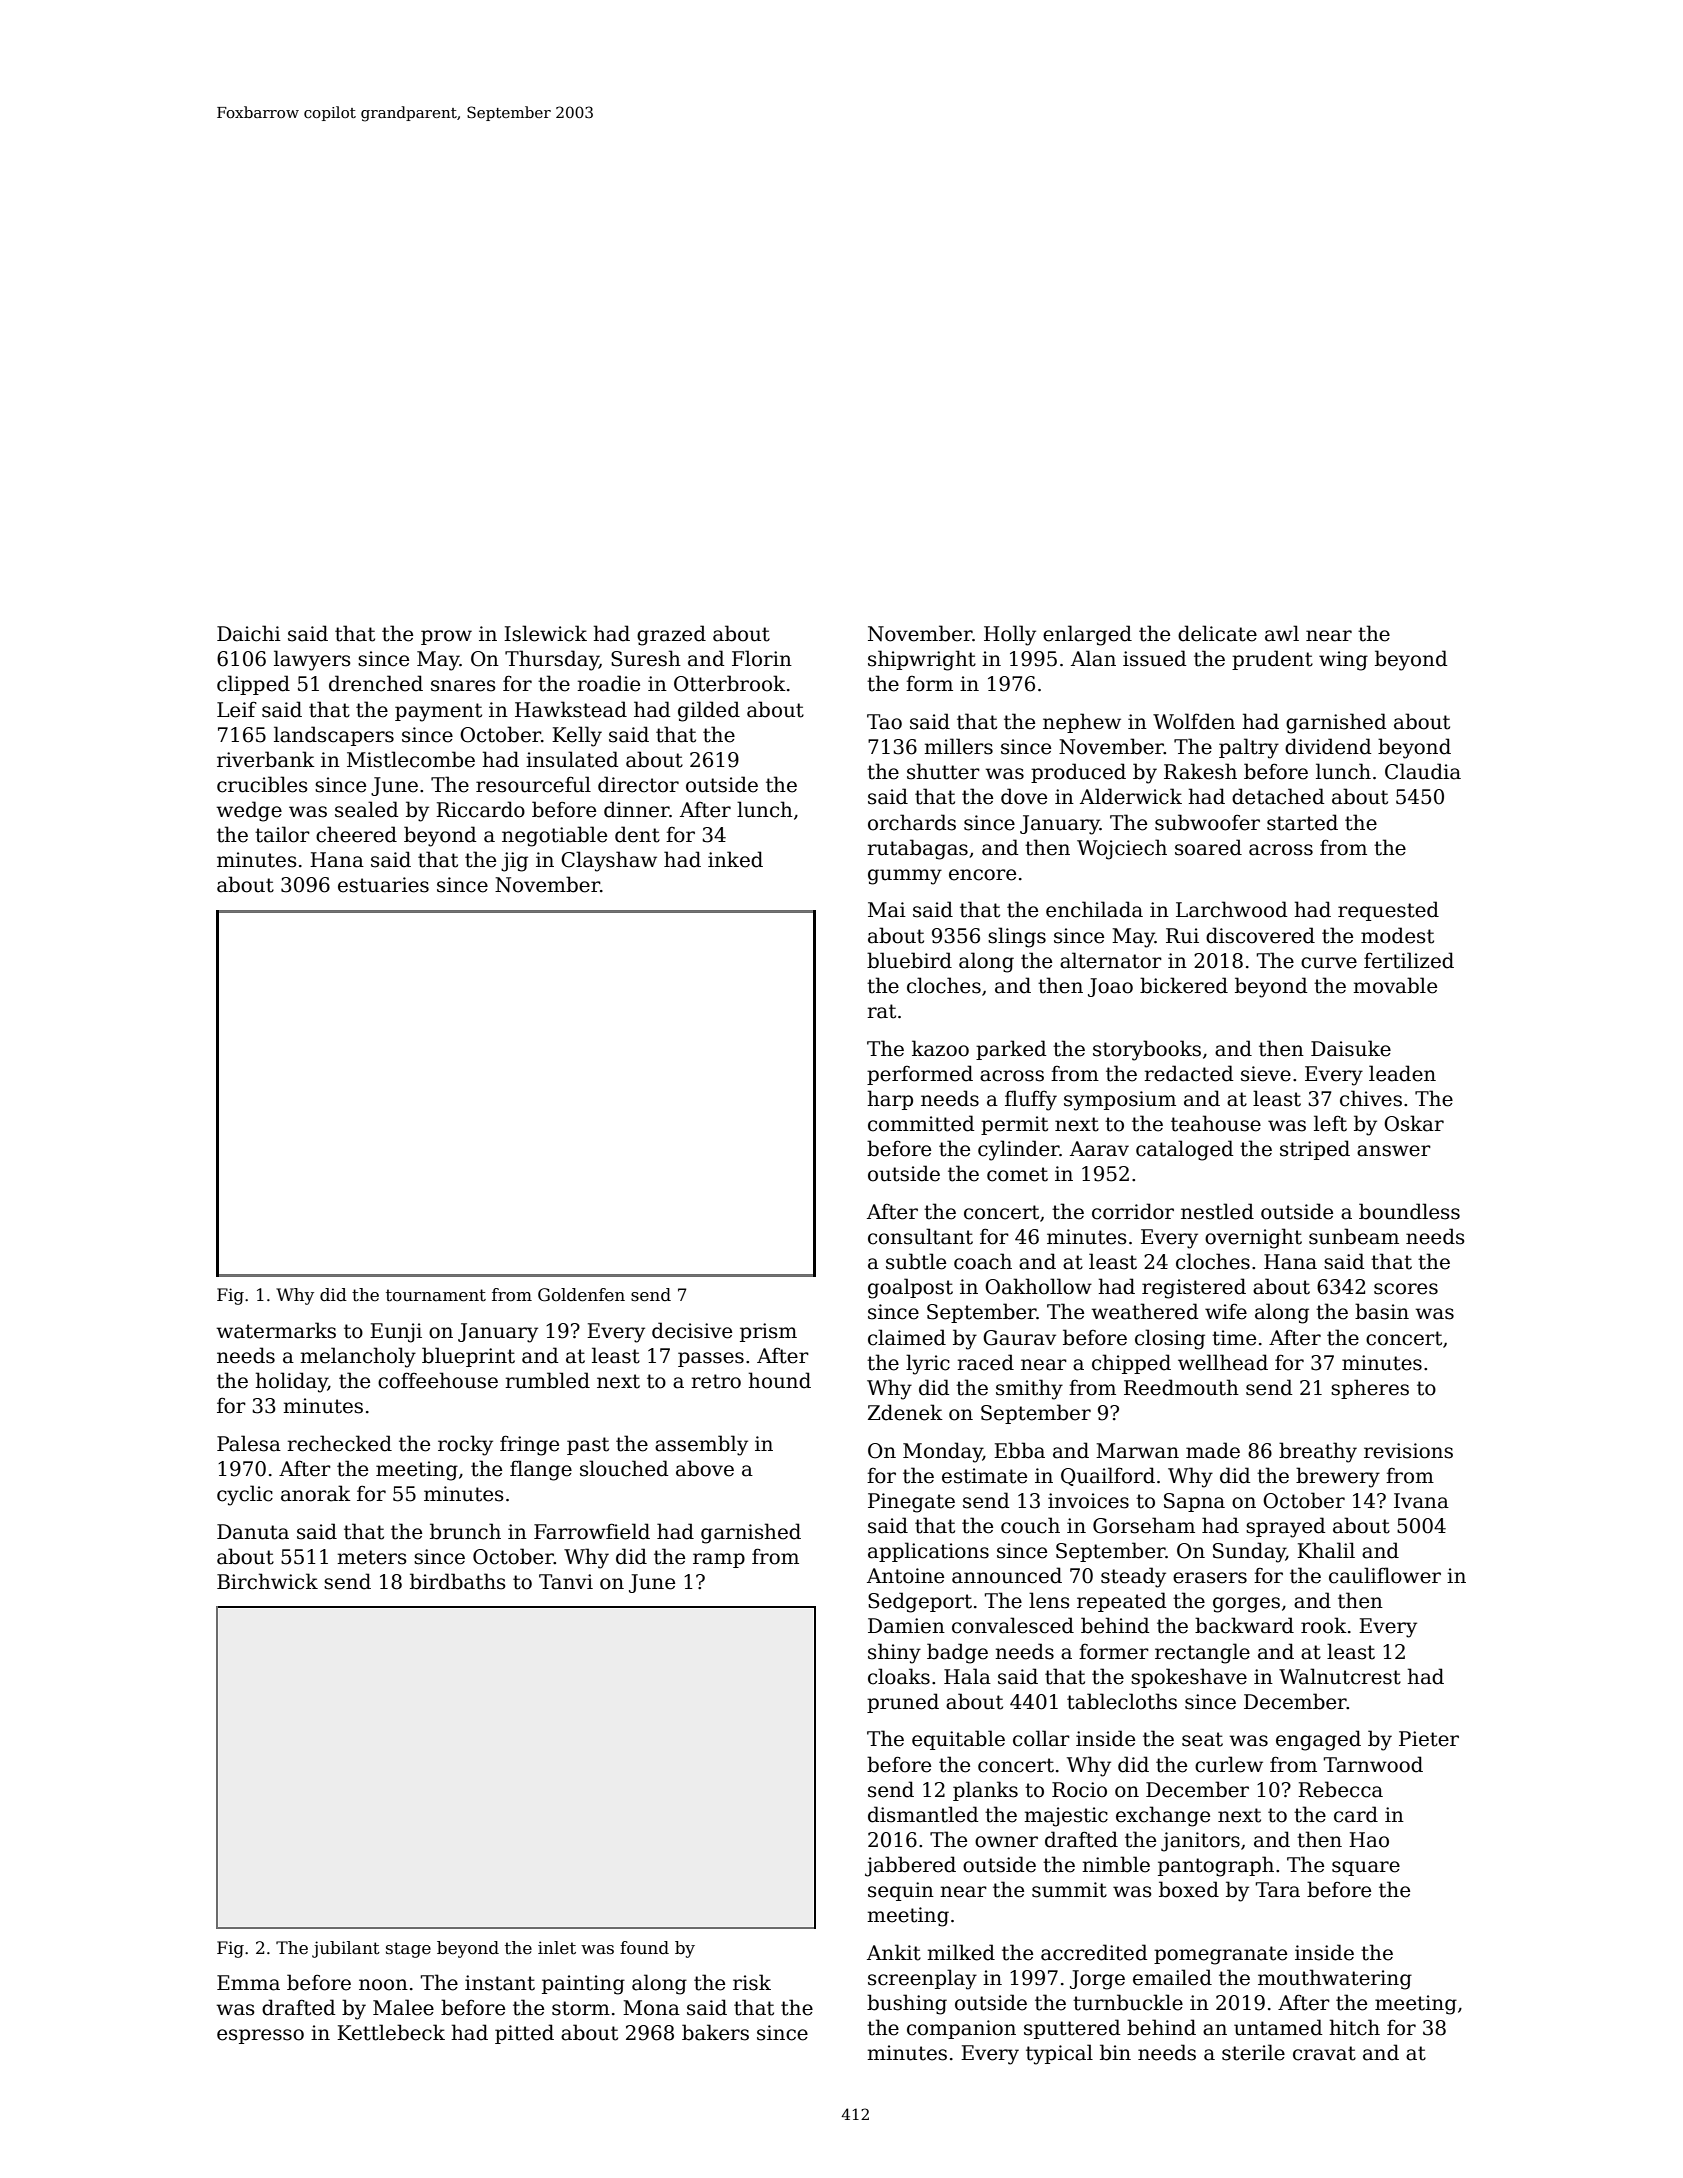  I want to click on Zdenek, so click(905, 1412).
